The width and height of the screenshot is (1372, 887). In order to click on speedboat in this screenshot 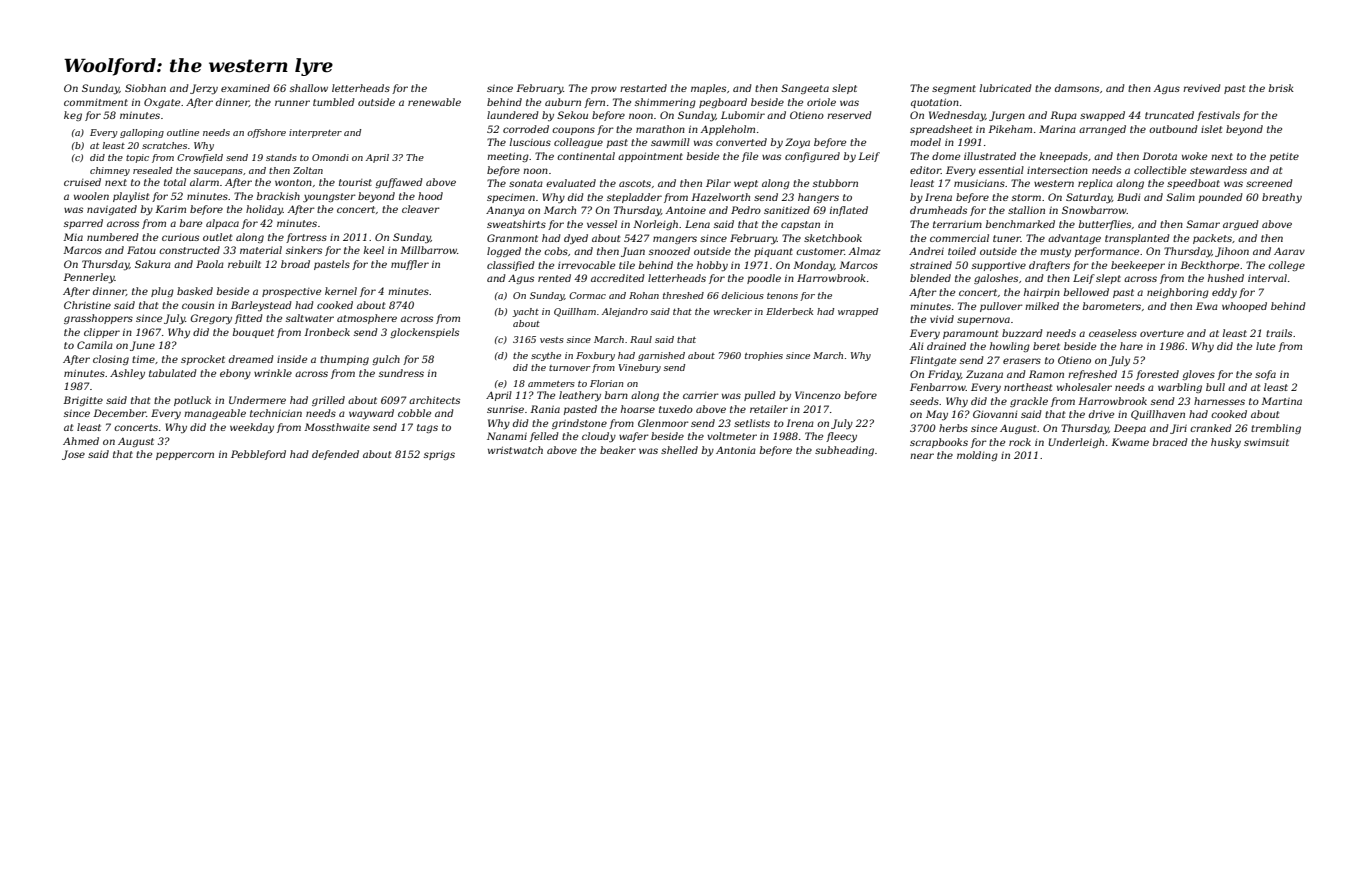, I will do `click(1193, 184)`.
